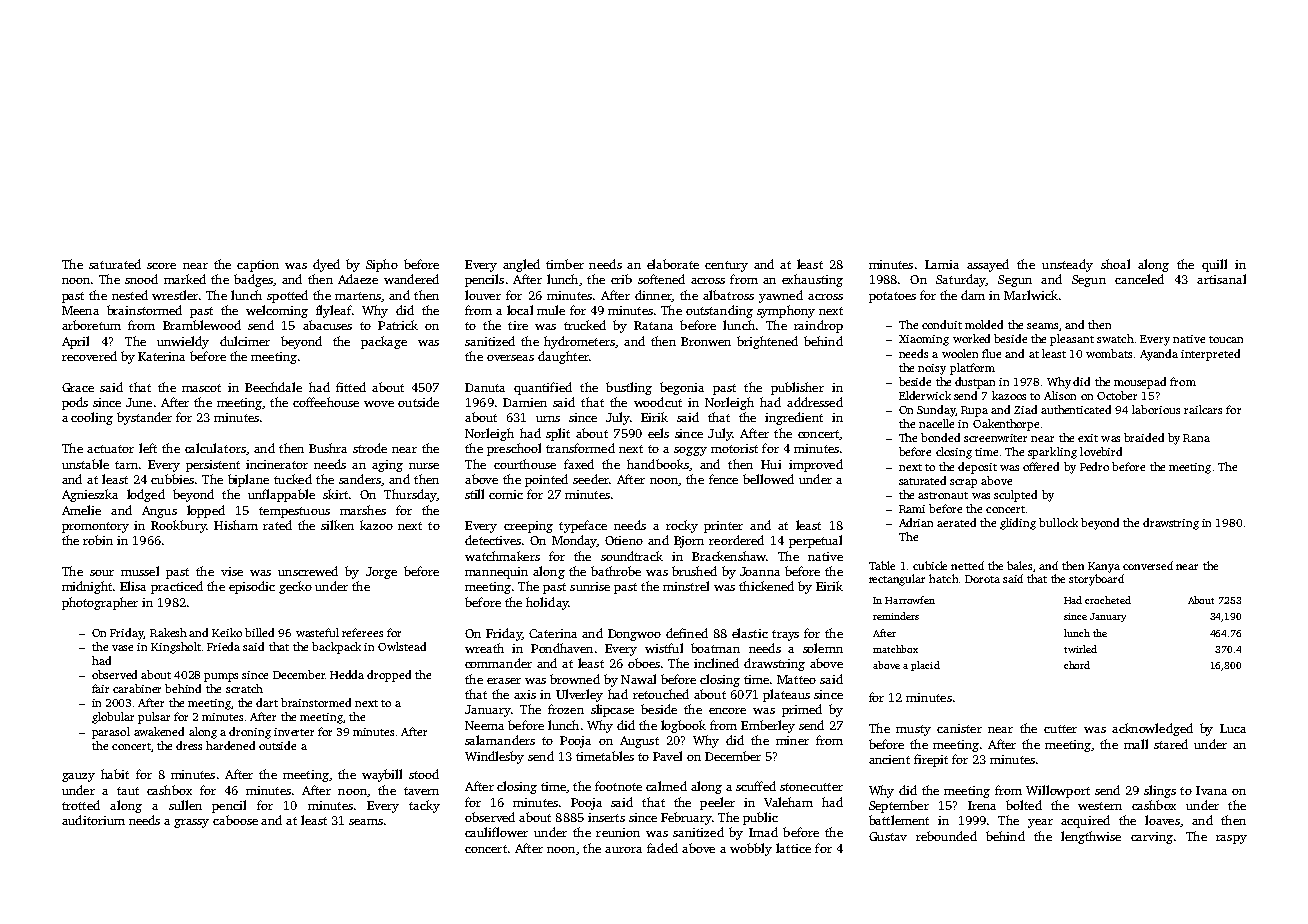  Describe the element at coordinates (227, 632) in the image. I see `Keiko` at that location.
